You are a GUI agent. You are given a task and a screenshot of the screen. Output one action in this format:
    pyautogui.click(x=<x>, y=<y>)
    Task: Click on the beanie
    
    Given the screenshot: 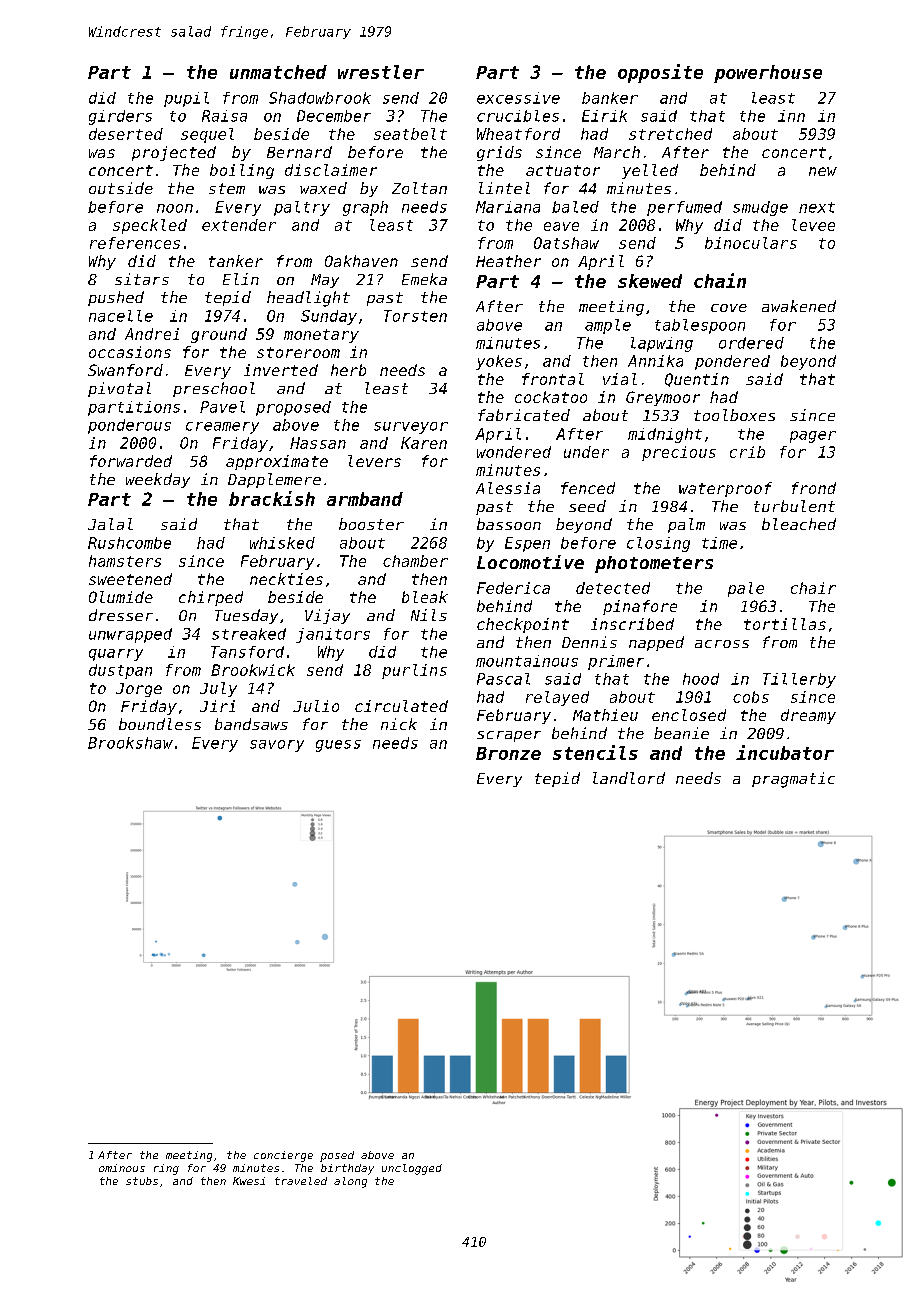 What is the action you would take?
    pyautogui.click(x=681, y=733)
